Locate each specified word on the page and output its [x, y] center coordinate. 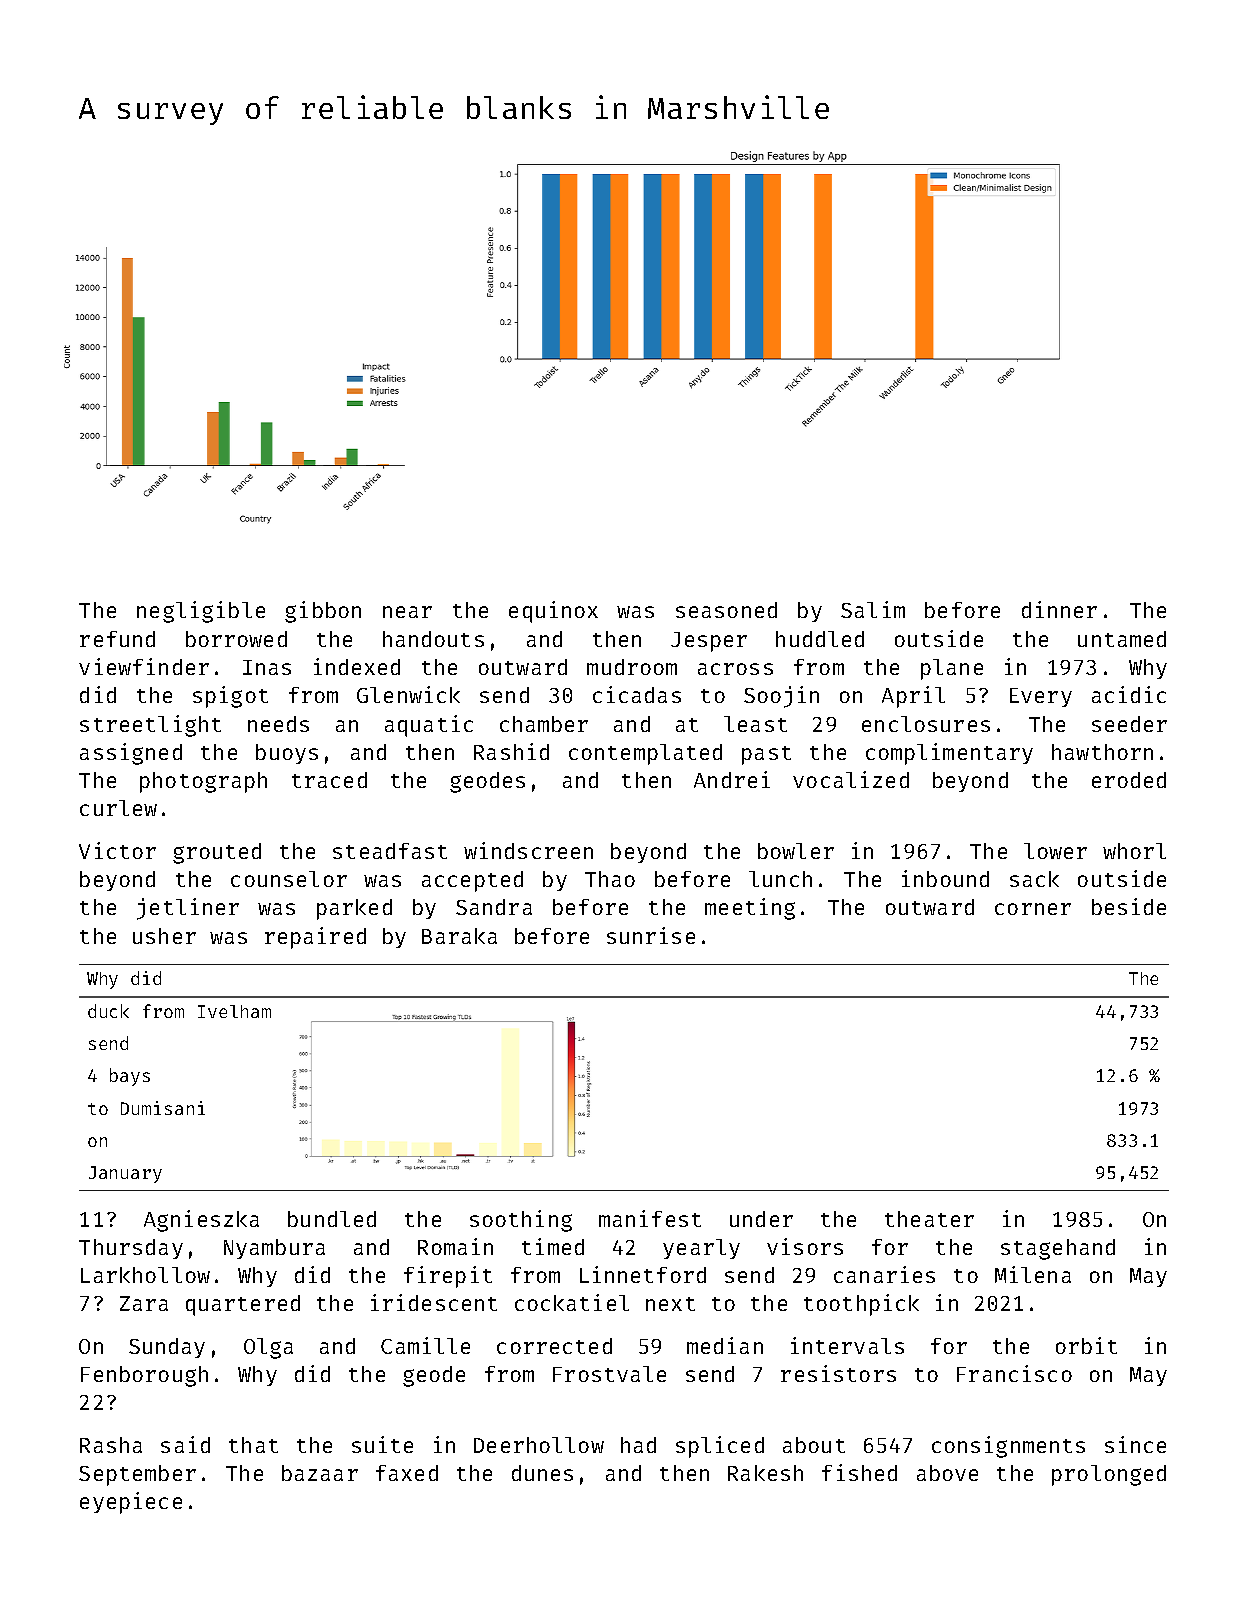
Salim [873, 609]
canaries [884, 1274]
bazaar [320, 1473]
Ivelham [234, 1011]
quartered [243, 1305]
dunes [542, 1473]
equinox [553, 612]
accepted [472, 881]
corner [1033, 909]
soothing [521, 1221]
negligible [201, 612]
